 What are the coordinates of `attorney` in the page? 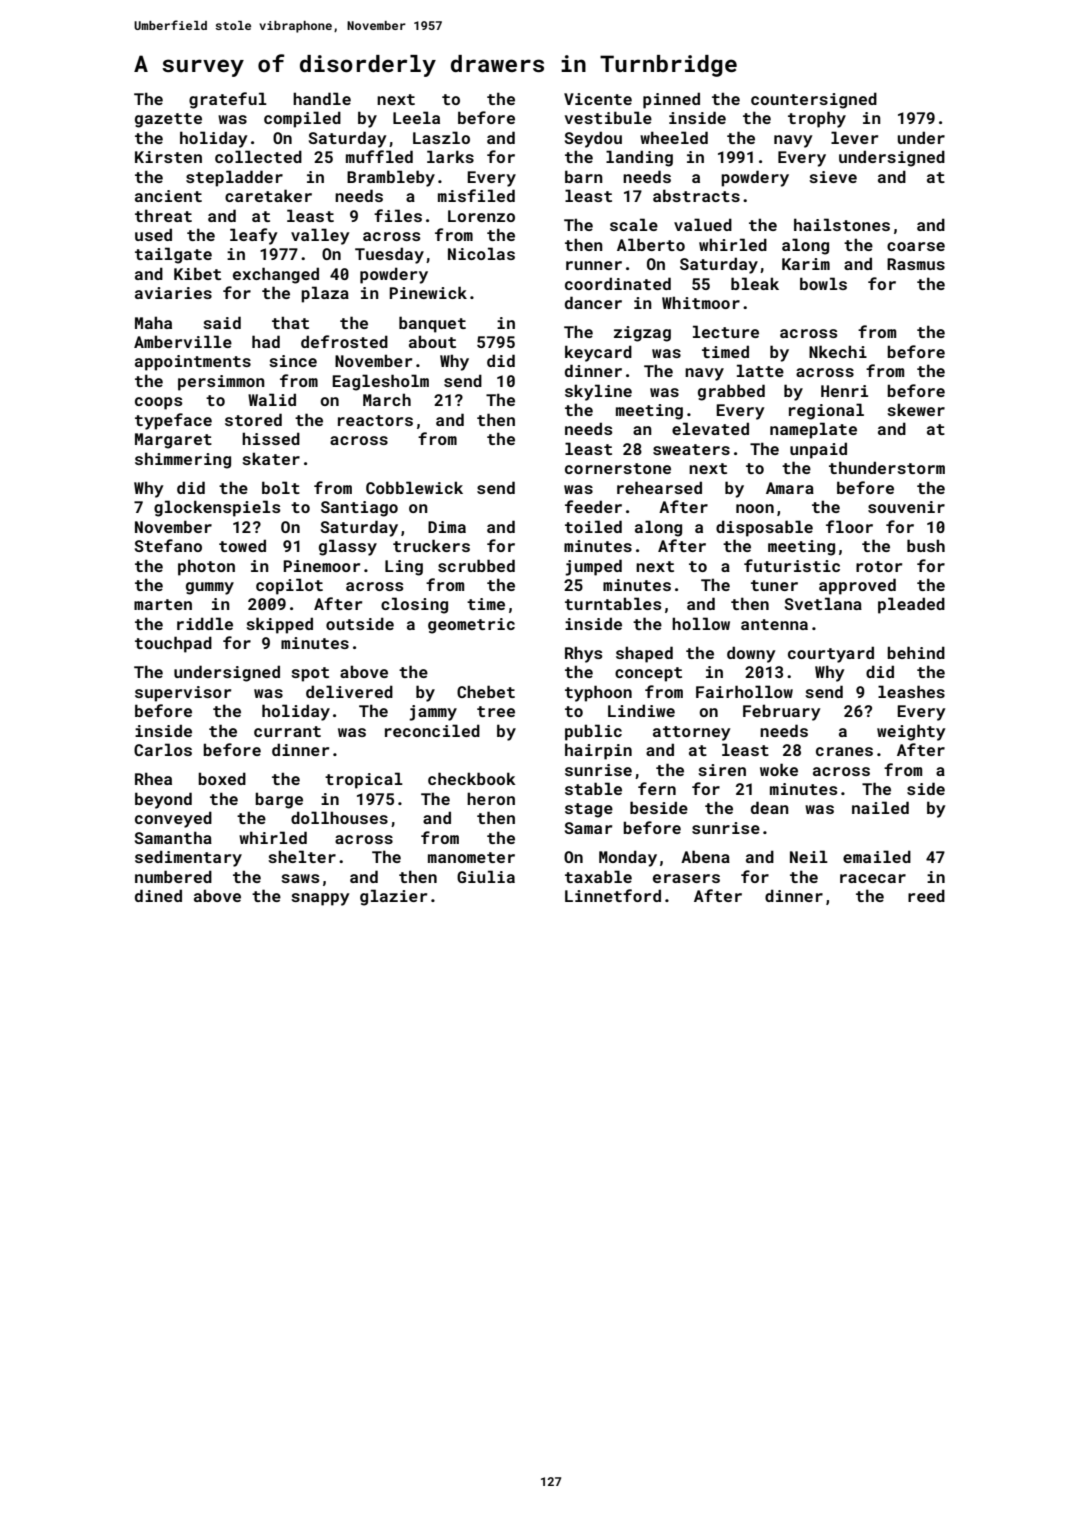 It's located at (691, 733).
